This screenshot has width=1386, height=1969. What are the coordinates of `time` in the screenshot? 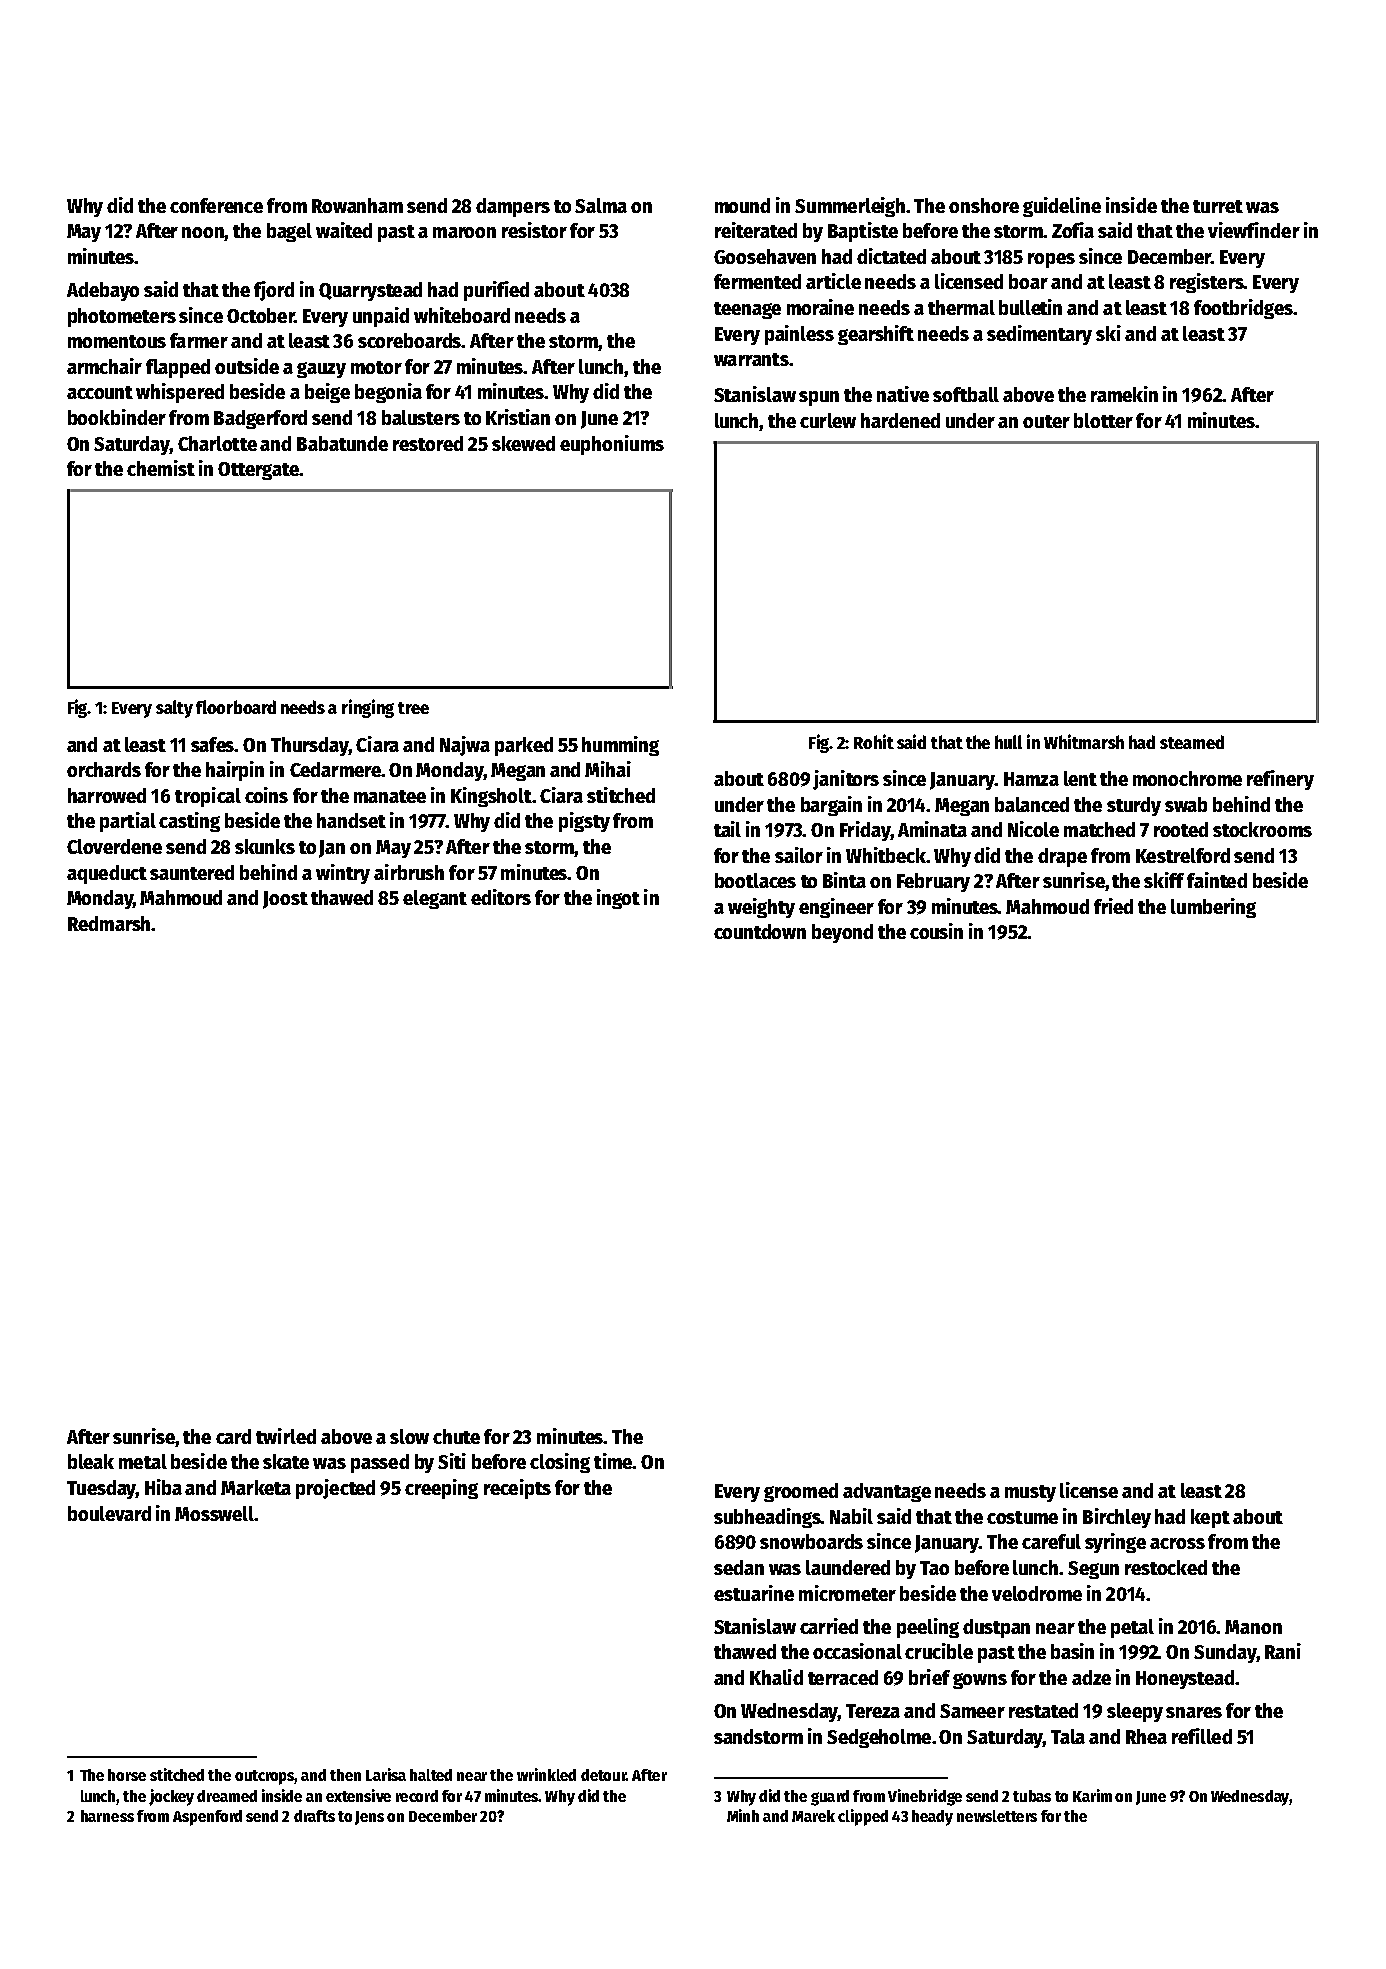 It's located at (613, 1461).
